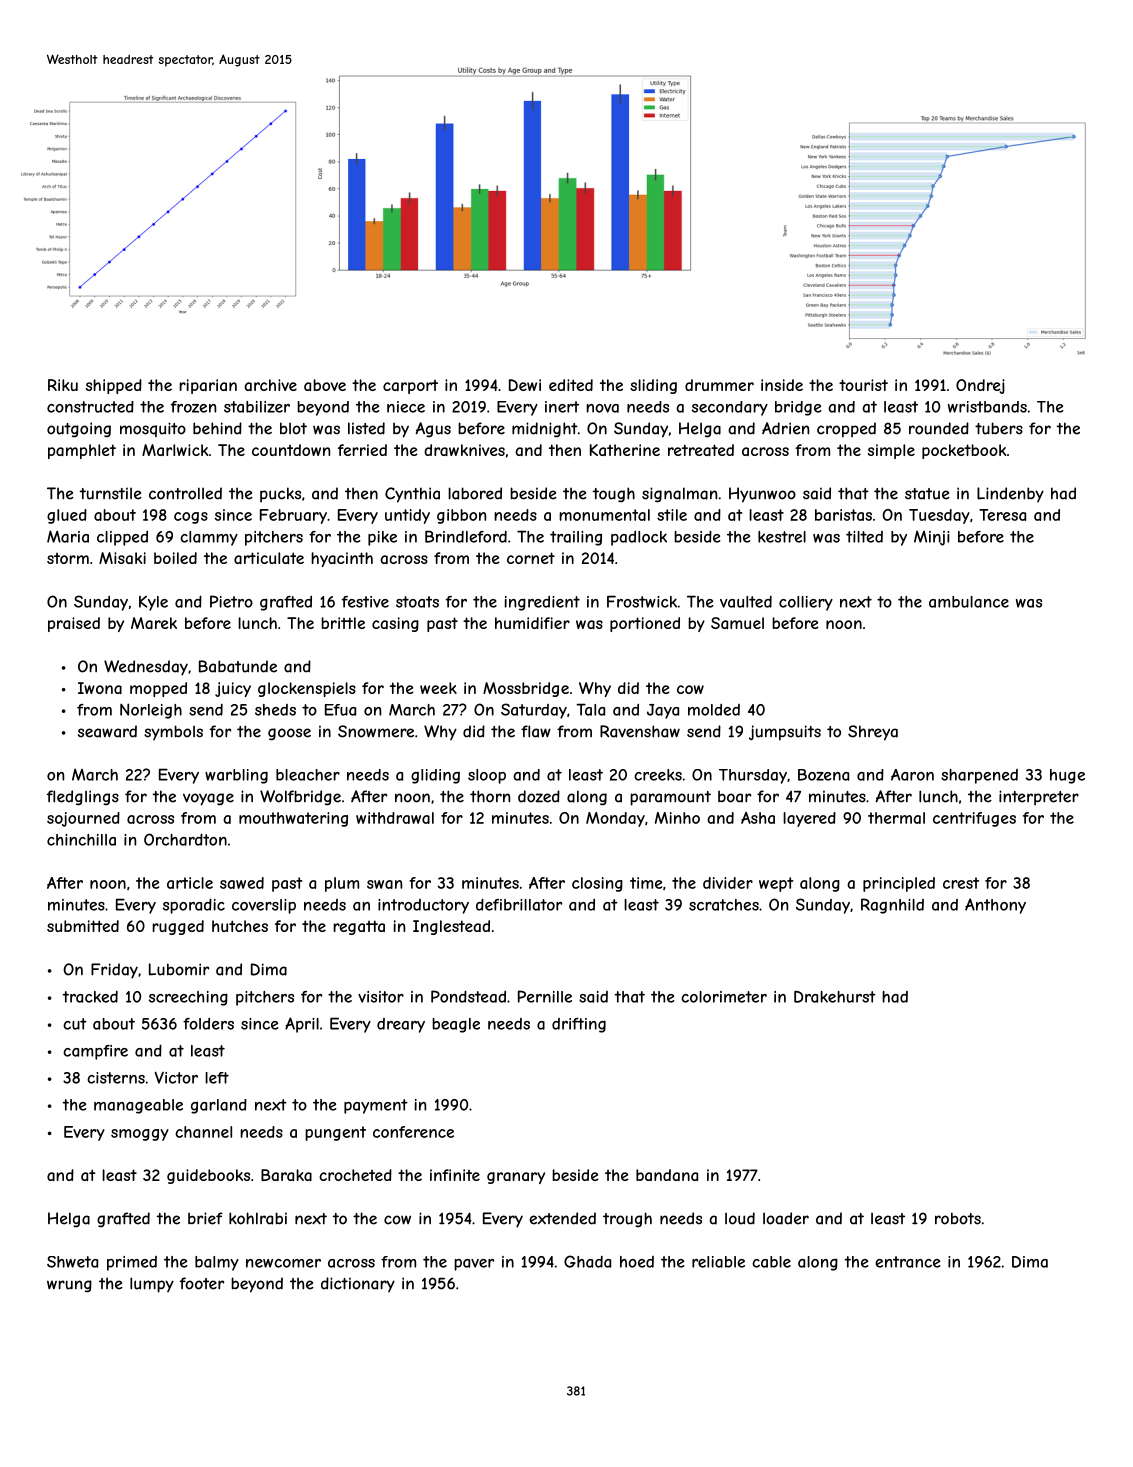  I want to click on Baraka, so click(286, 1175).
